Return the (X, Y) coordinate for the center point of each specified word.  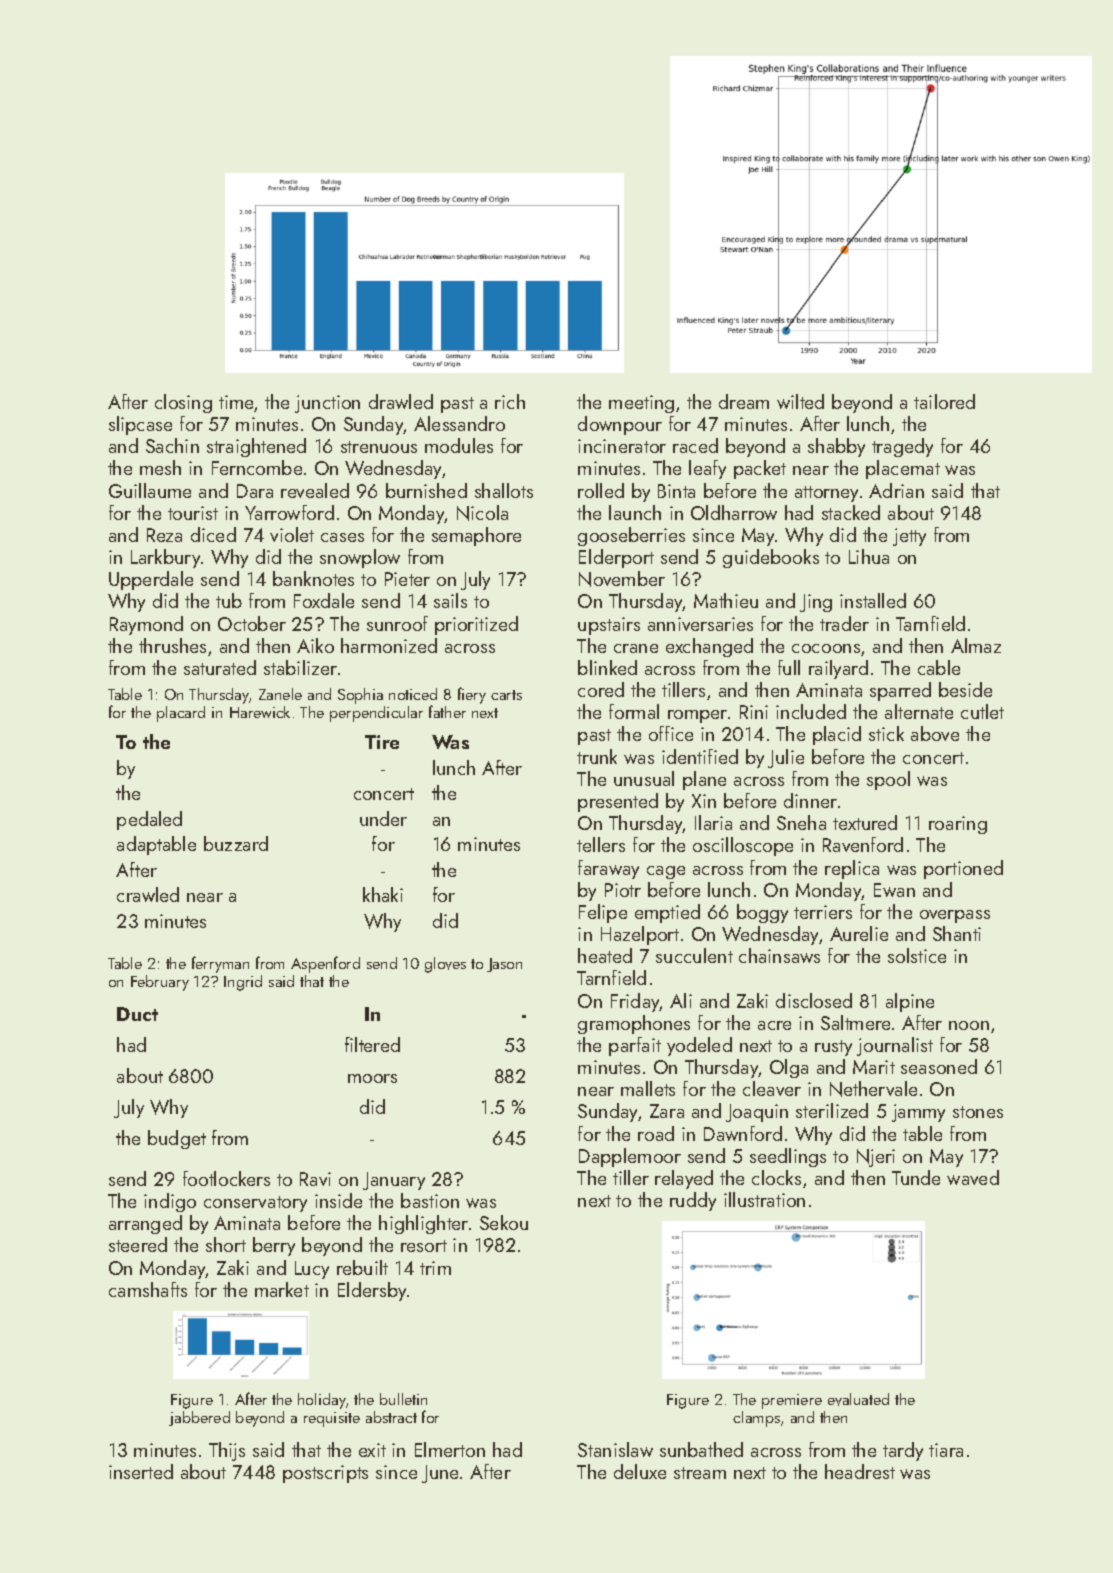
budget (177, 1139)
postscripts (325, 1474)
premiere (792, 1401)
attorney (826, 494)
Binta (676, 491)
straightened (256, 447)
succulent (694, 955)
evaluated (858, 1399)
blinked (607, 667)
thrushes (172, 645)
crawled (148, 894)
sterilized (832, 1110)
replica (852, 869)
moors (372, 1078)
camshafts (148, 1289)
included (811, 711)
